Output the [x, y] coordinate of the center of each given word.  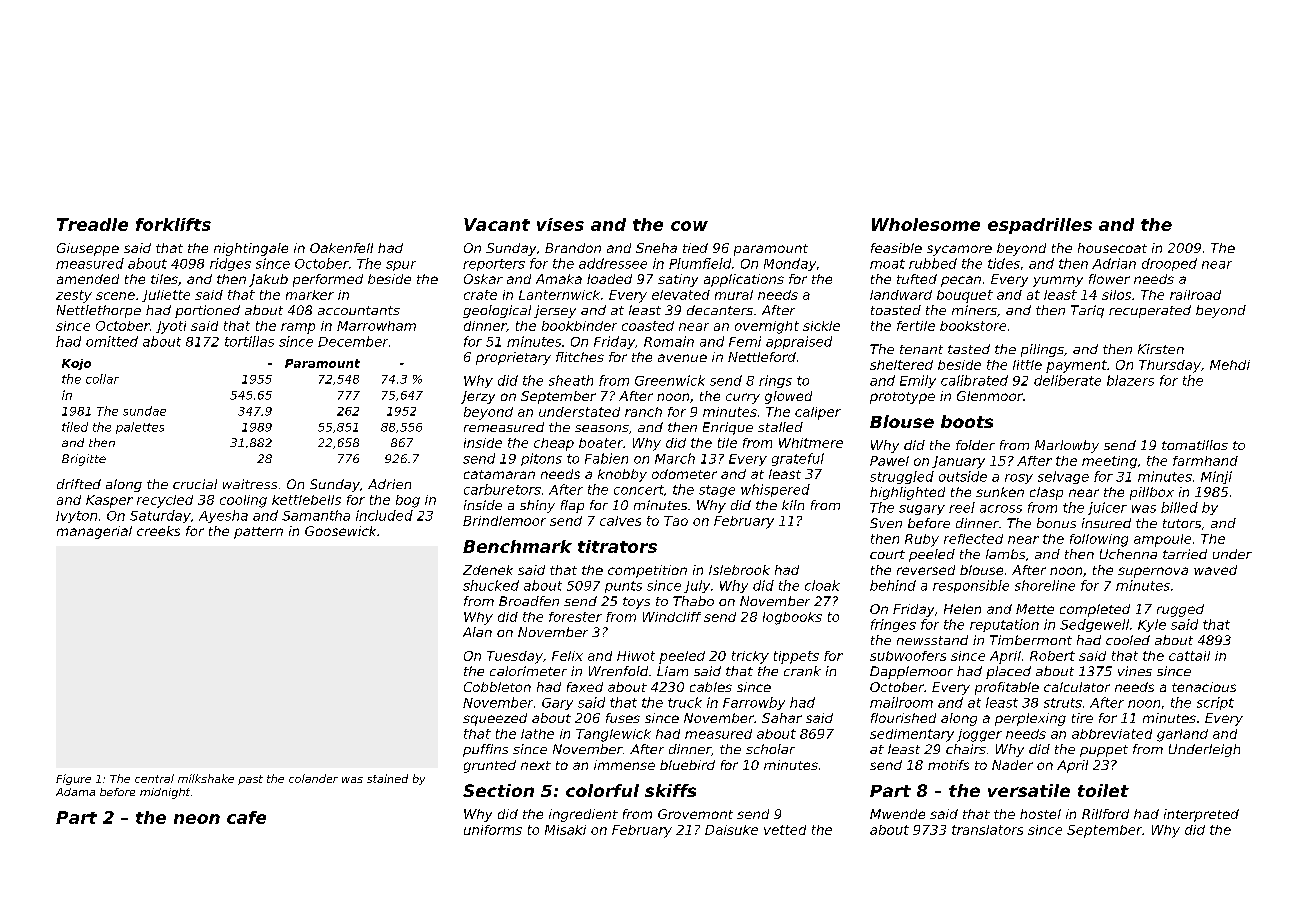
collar [102, 379]
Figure [73, 779]
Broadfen [529, 601]
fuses [623, 718]
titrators [617, 546]
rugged [1180, 610]
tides [1004, 263]
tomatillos [1195, 445]
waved [1215, 570]
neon [197, 819]
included [384, 515]
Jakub [268, 280]
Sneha [656, 248]
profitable [1007, 688]
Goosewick [340, 531]
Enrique [728, 428]
